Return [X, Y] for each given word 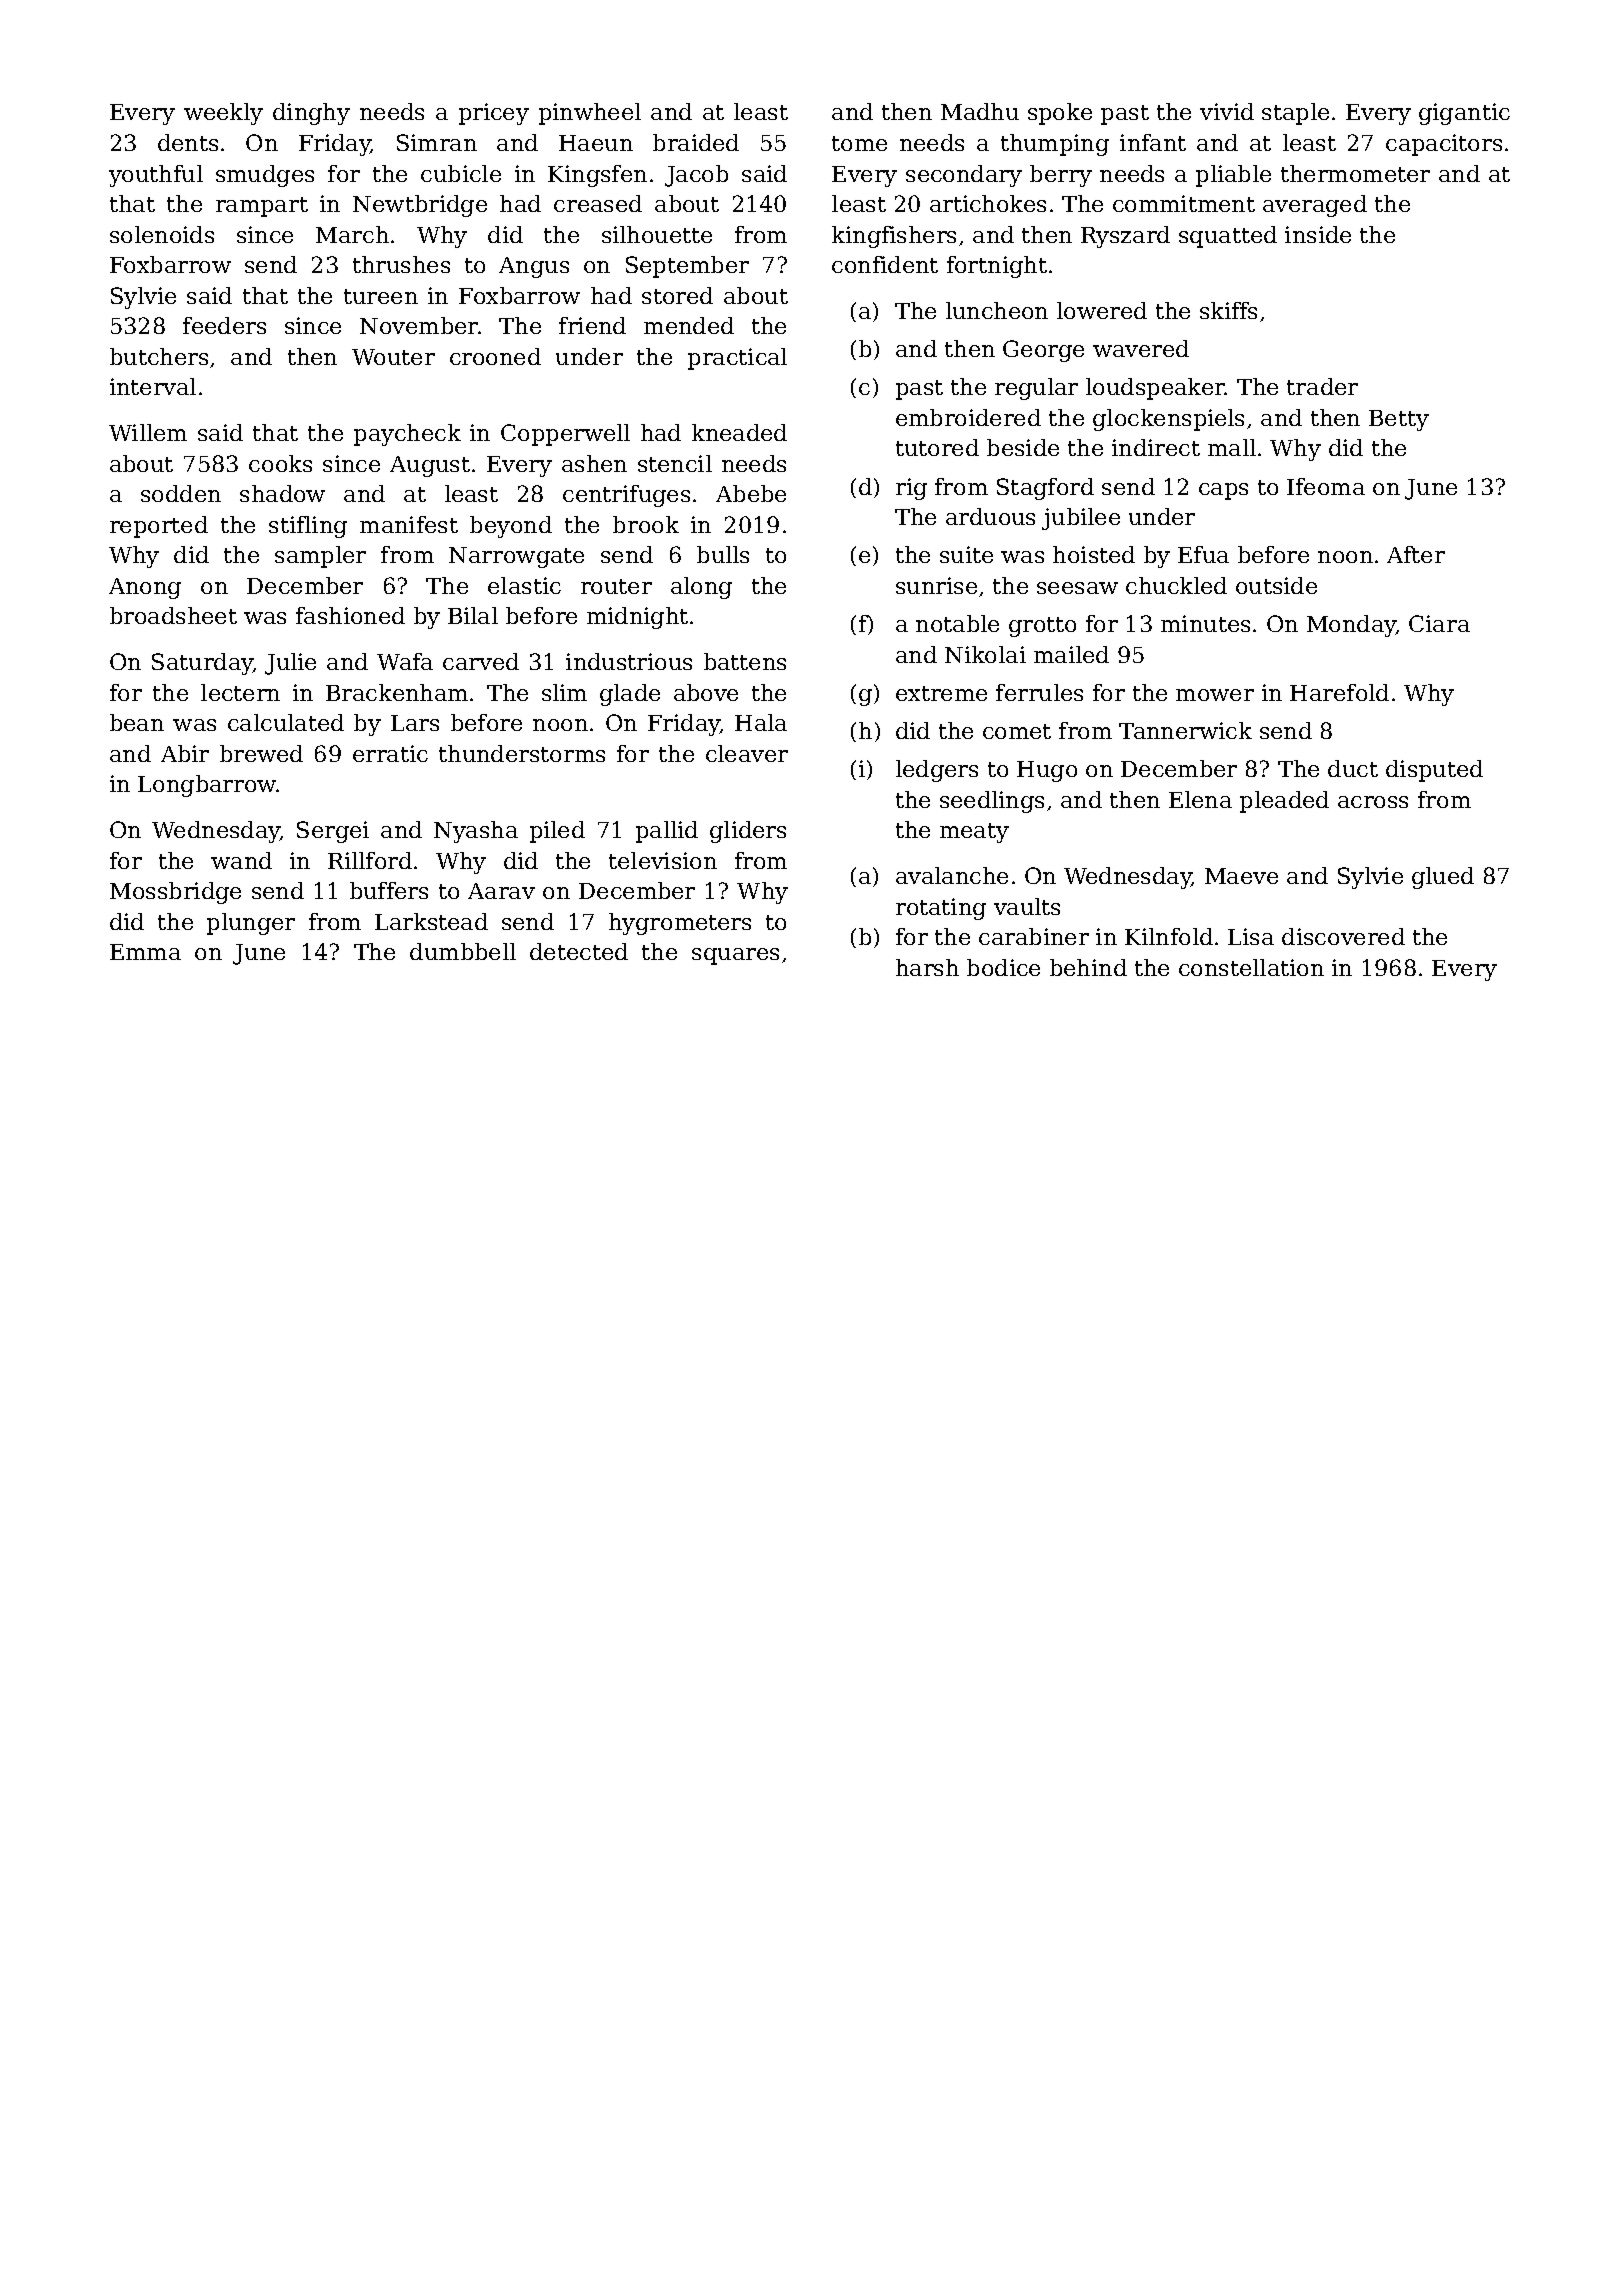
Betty [1399, 420]
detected [579, 951]
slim [564, 692]
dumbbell [463, 951]
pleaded [1284, 802]
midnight [637, 618]
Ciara [1439, 623]
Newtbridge [420, 206]
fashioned [350, 615]
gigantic [1464, 114]
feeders [224, 325]
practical [737, 359]
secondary [964, 176]
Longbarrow [207, 786]
